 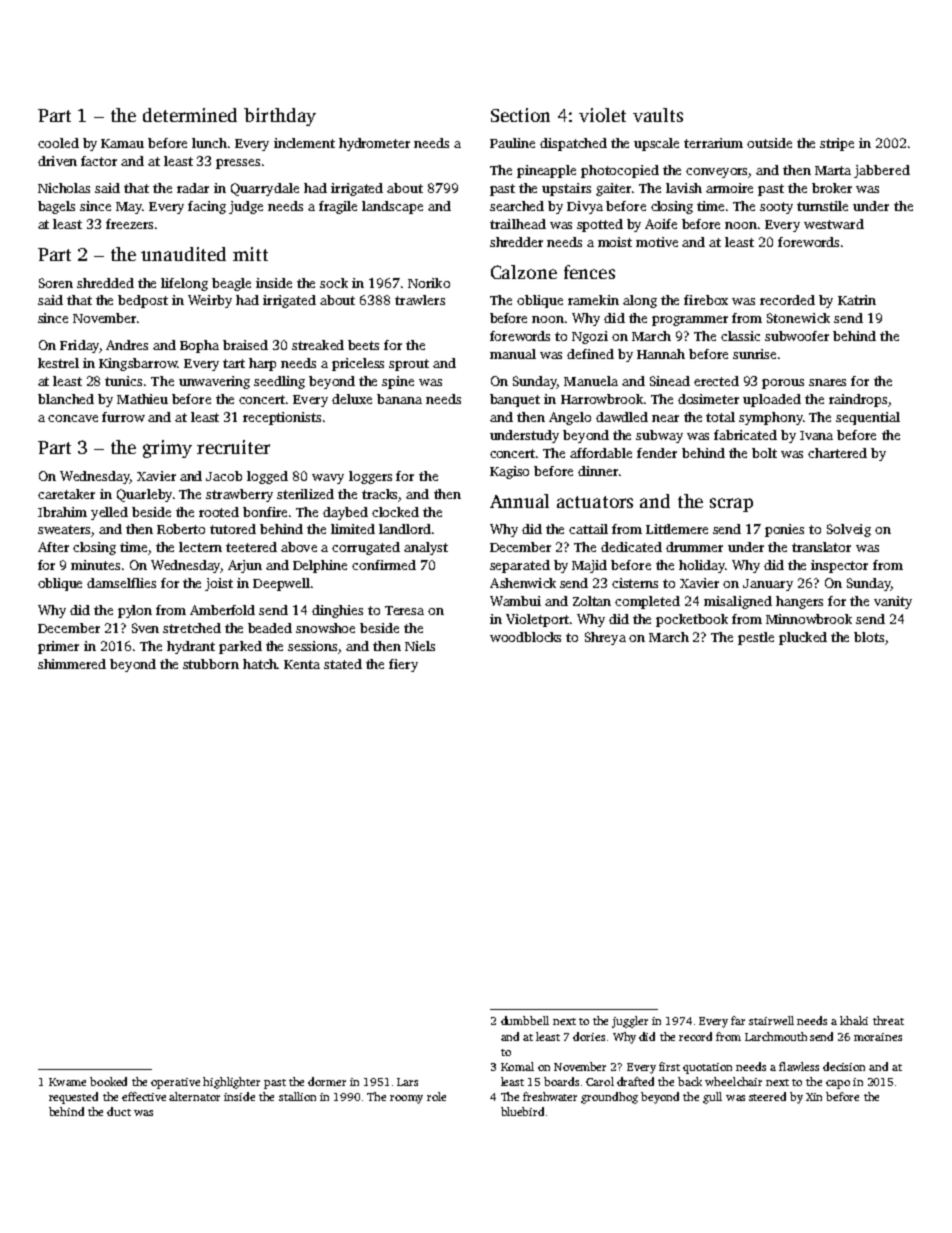 I want to click on mitt, so click(x=250, y=254).
